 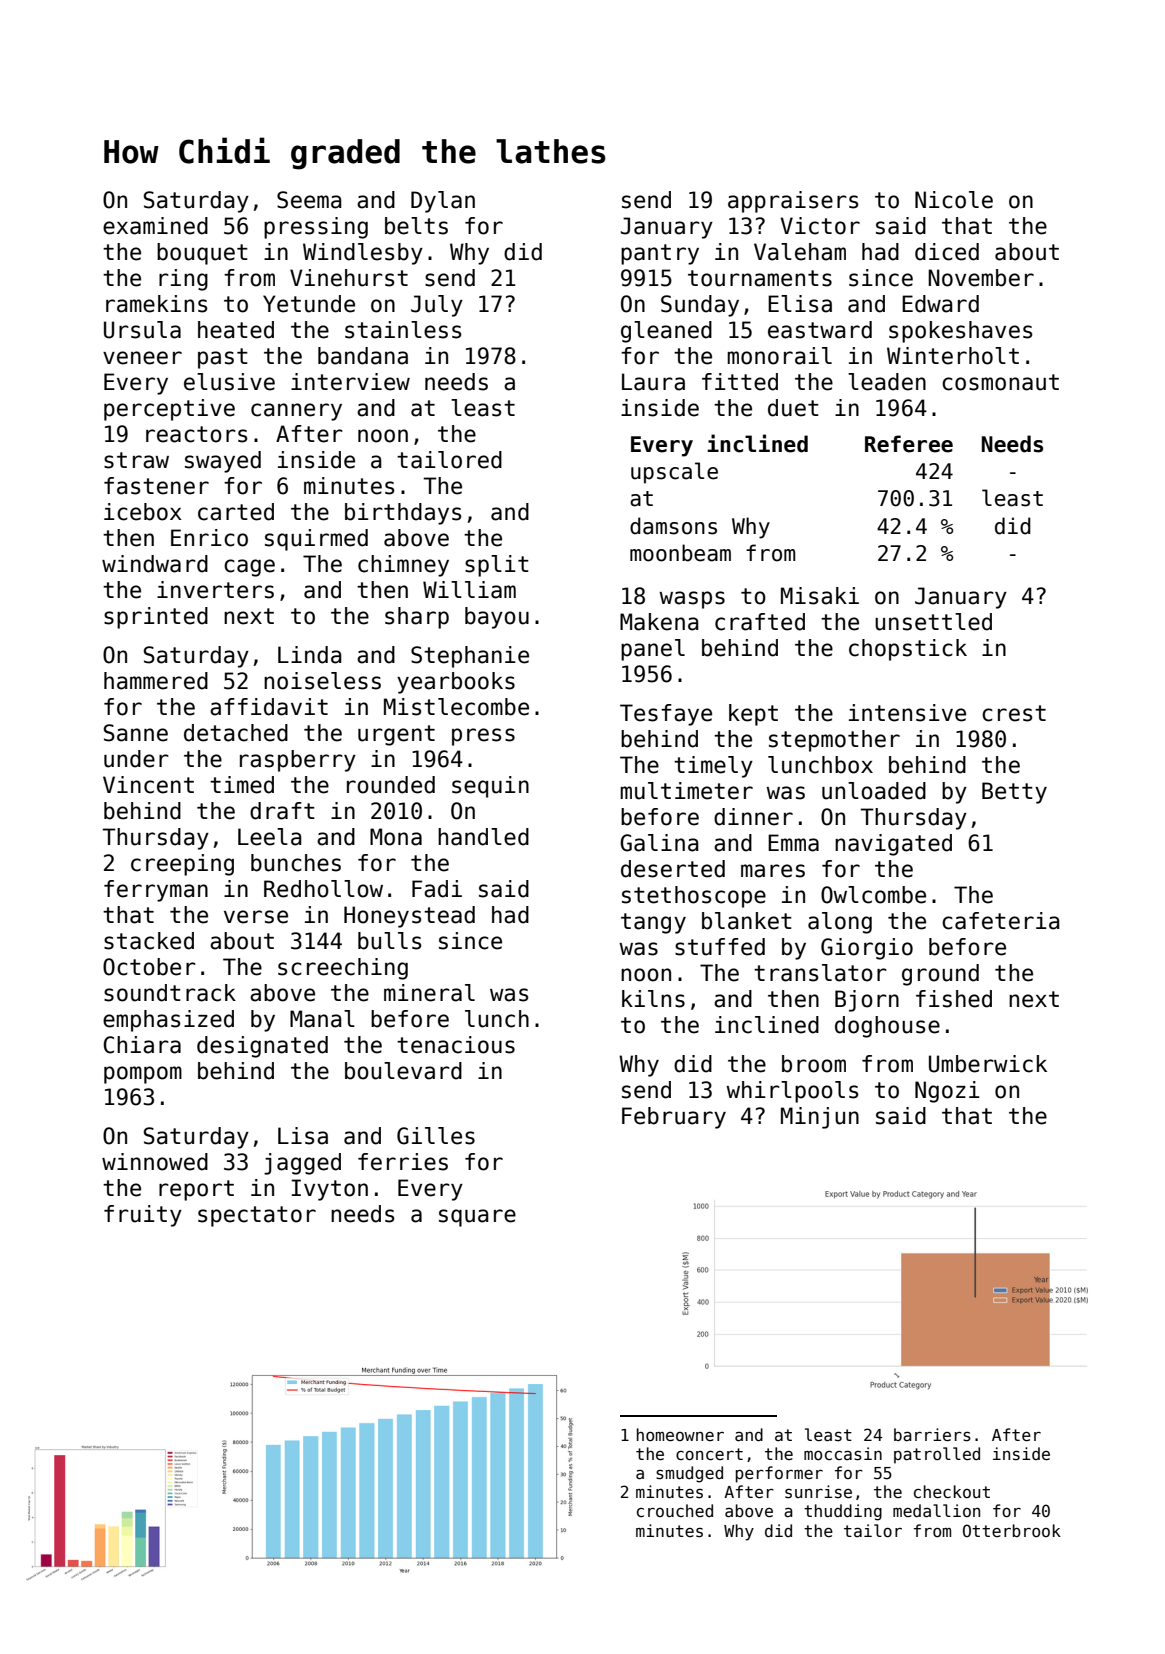 What do you see at coordinates (257, 1216) in the screenshot?
I see `spectator` at bounding box center [257, 1216].
